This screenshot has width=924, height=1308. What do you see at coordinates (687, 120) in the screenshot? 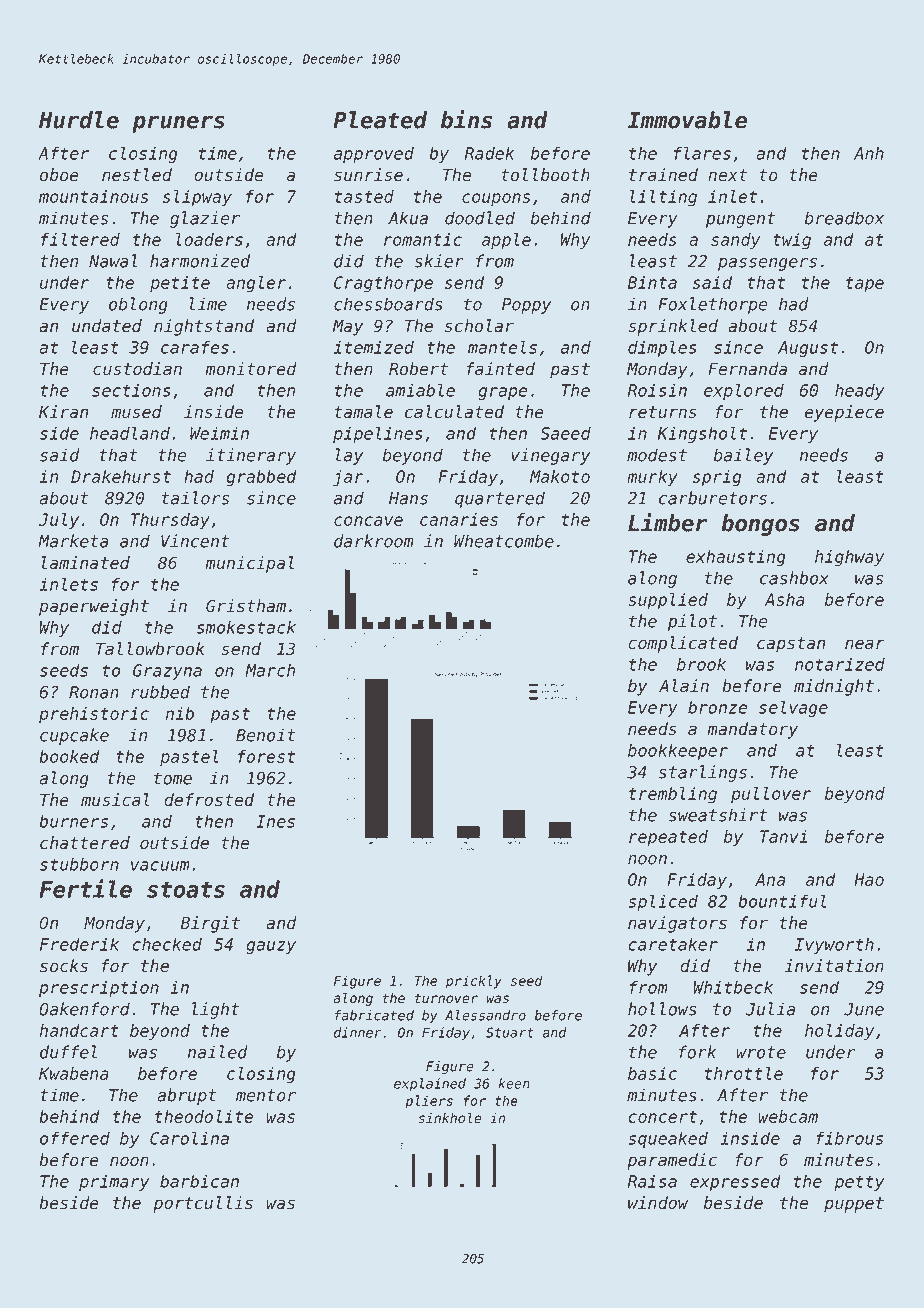
I see `Immovable` at bounding box center [687, 120].
